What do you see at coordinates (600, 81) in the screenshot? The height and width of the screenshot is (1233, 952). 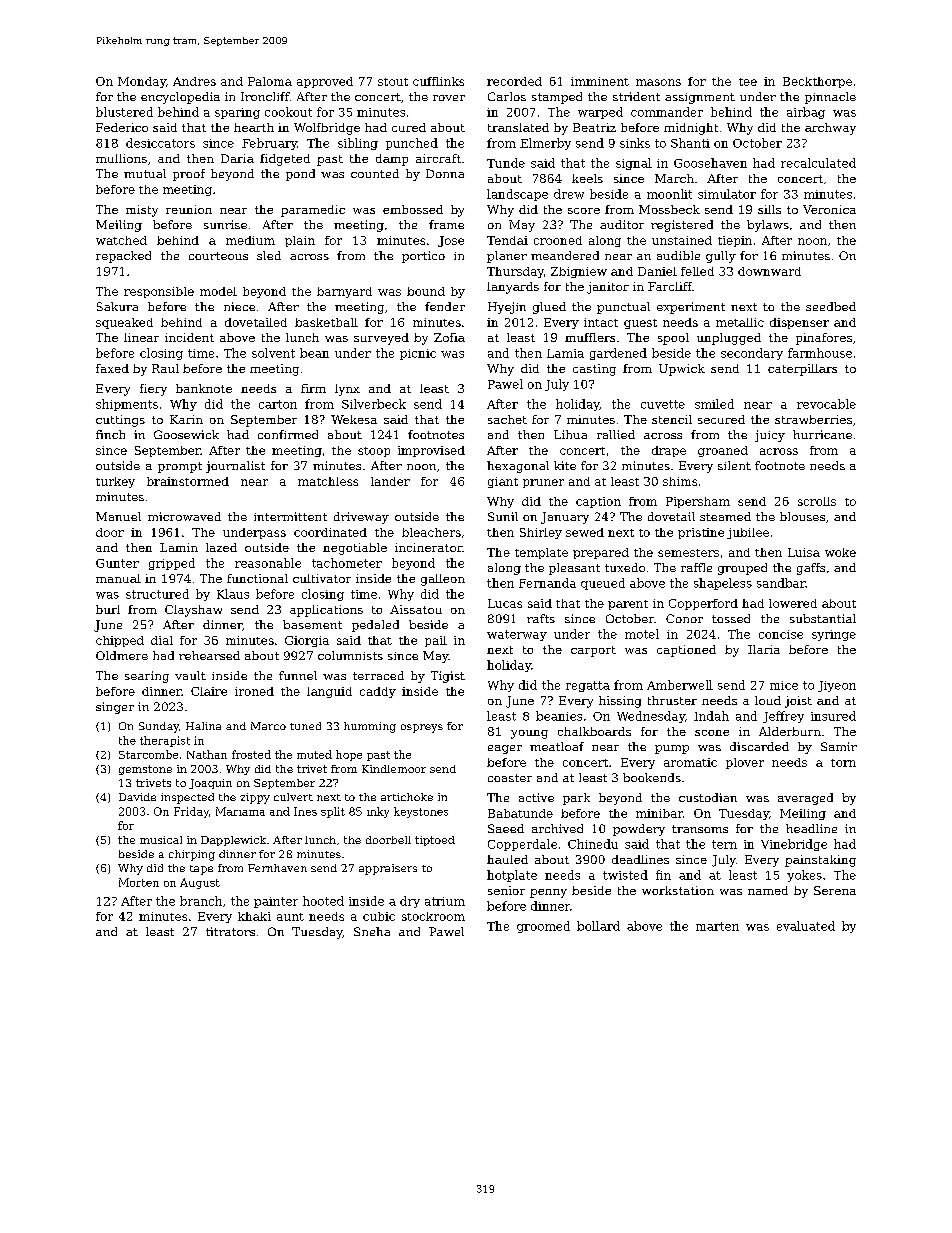 I see `imminent` at bounding box center [600, 81].
